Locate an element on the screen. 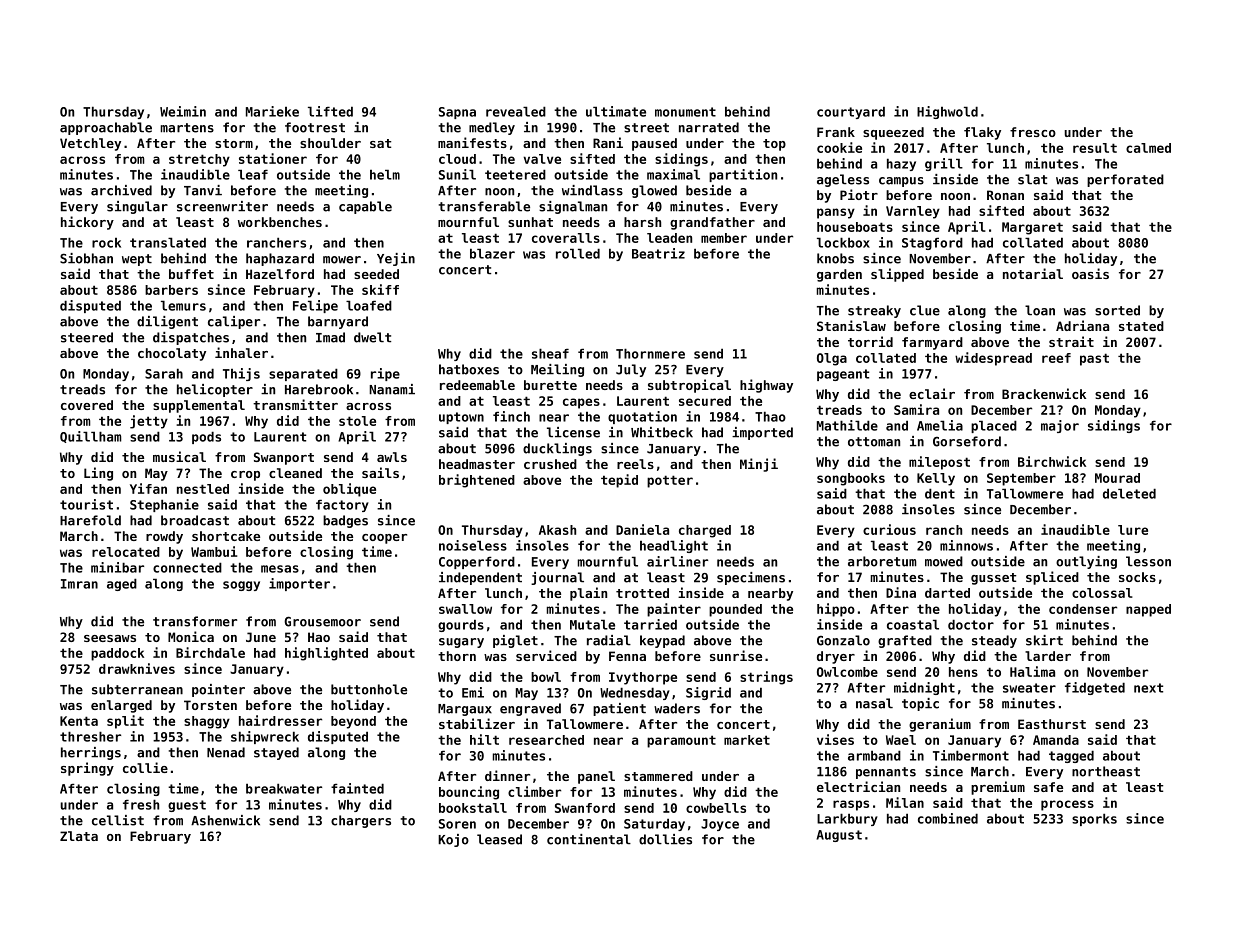 This screenshot has width=1233, height=952. maximal is located at coordinates (673, 174).
